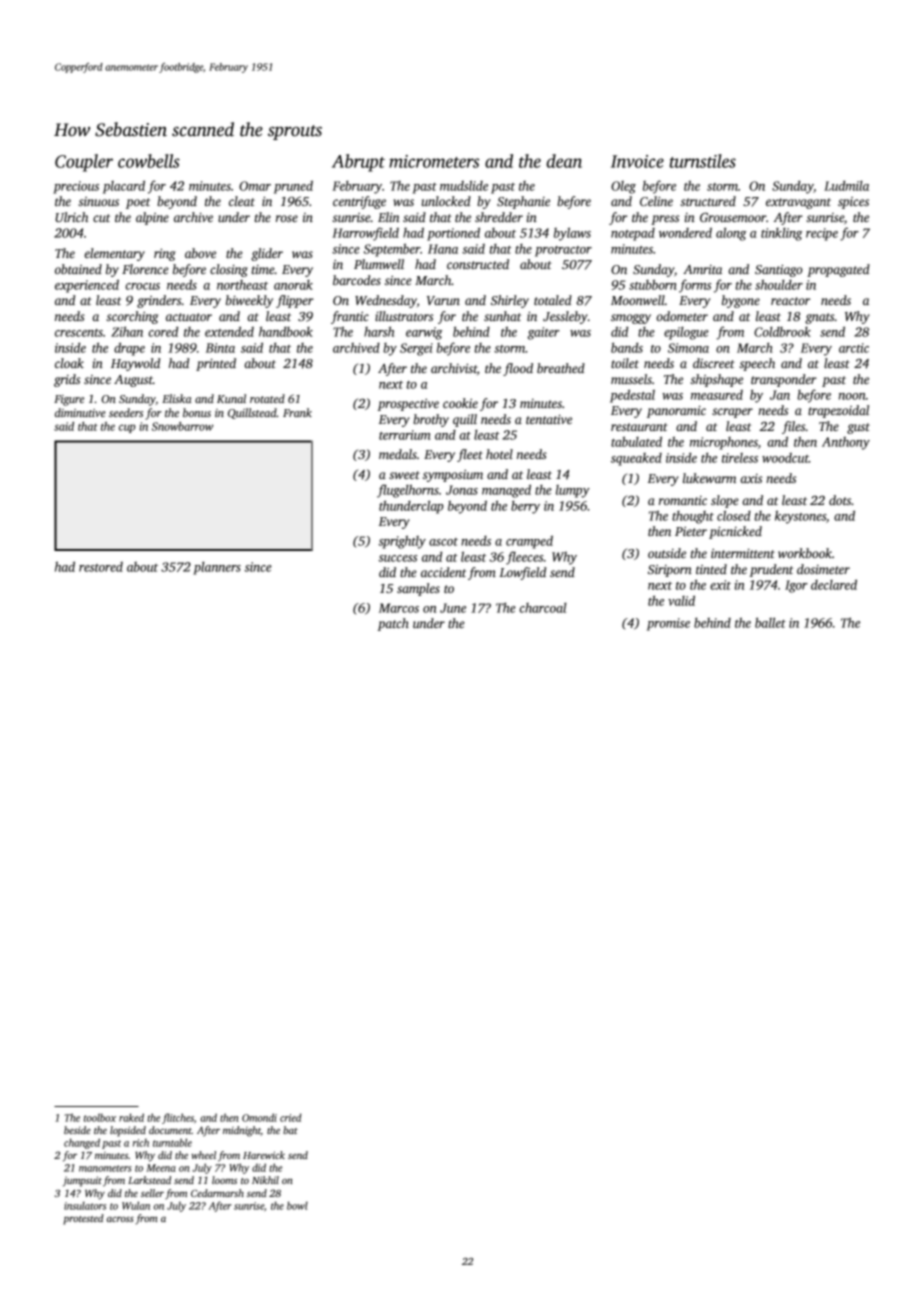 This screenshot has height=1308, width=924. What do you see at coordinates (668, 624) in the screenshot?
I see `promise` at bounding box center [668, 624].
